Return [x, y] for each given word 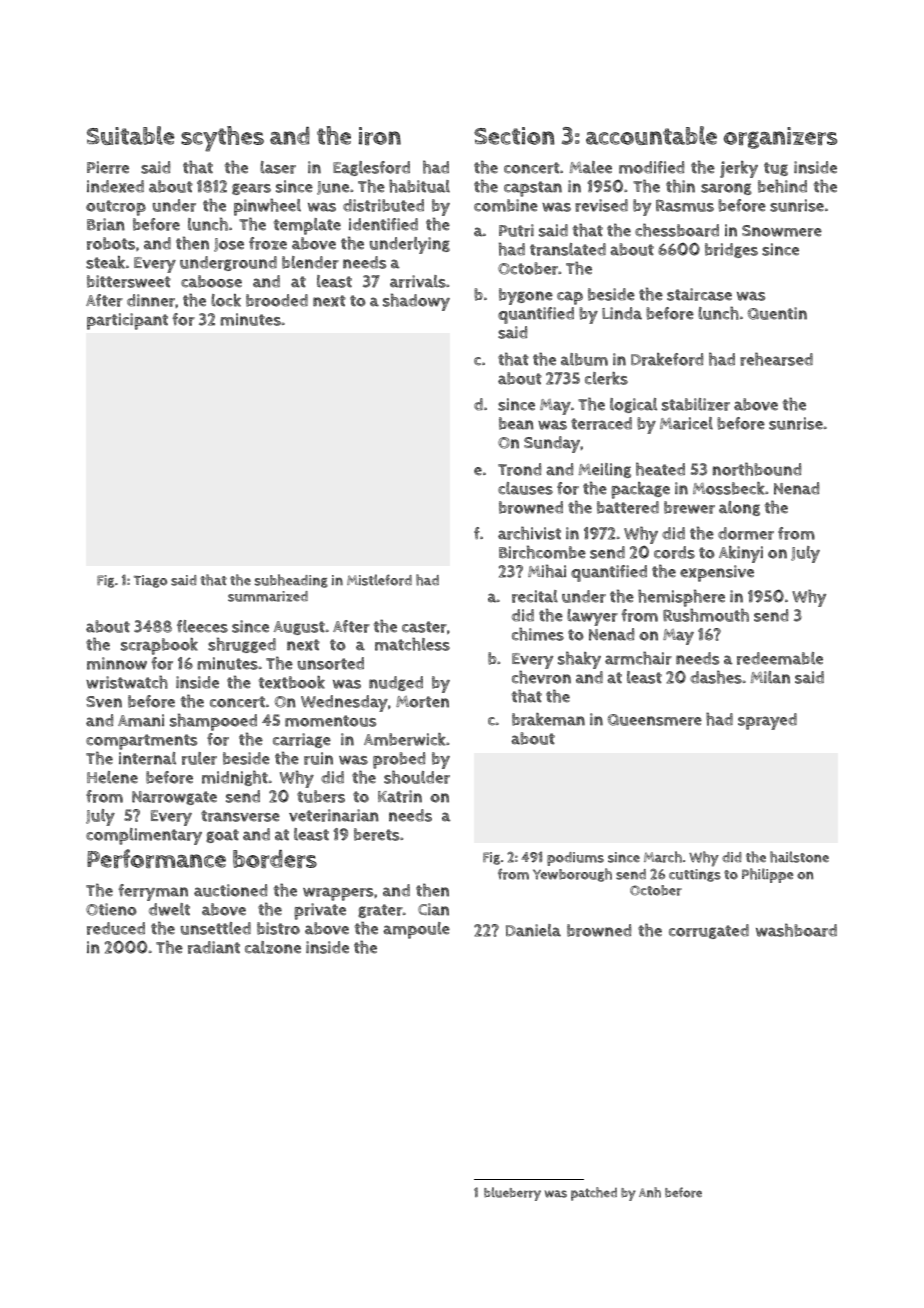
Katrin [400, 796]
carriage [302, 740]
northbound [757, 469]
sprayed [767, 721]
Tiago [150, 581]
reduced [116, 928]
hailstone [799, 857]
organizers [780, 138]
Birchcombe [542, 552]
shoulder [417, 777]
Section [514, 136]
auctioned [230, 890]
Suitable [131, 135]
